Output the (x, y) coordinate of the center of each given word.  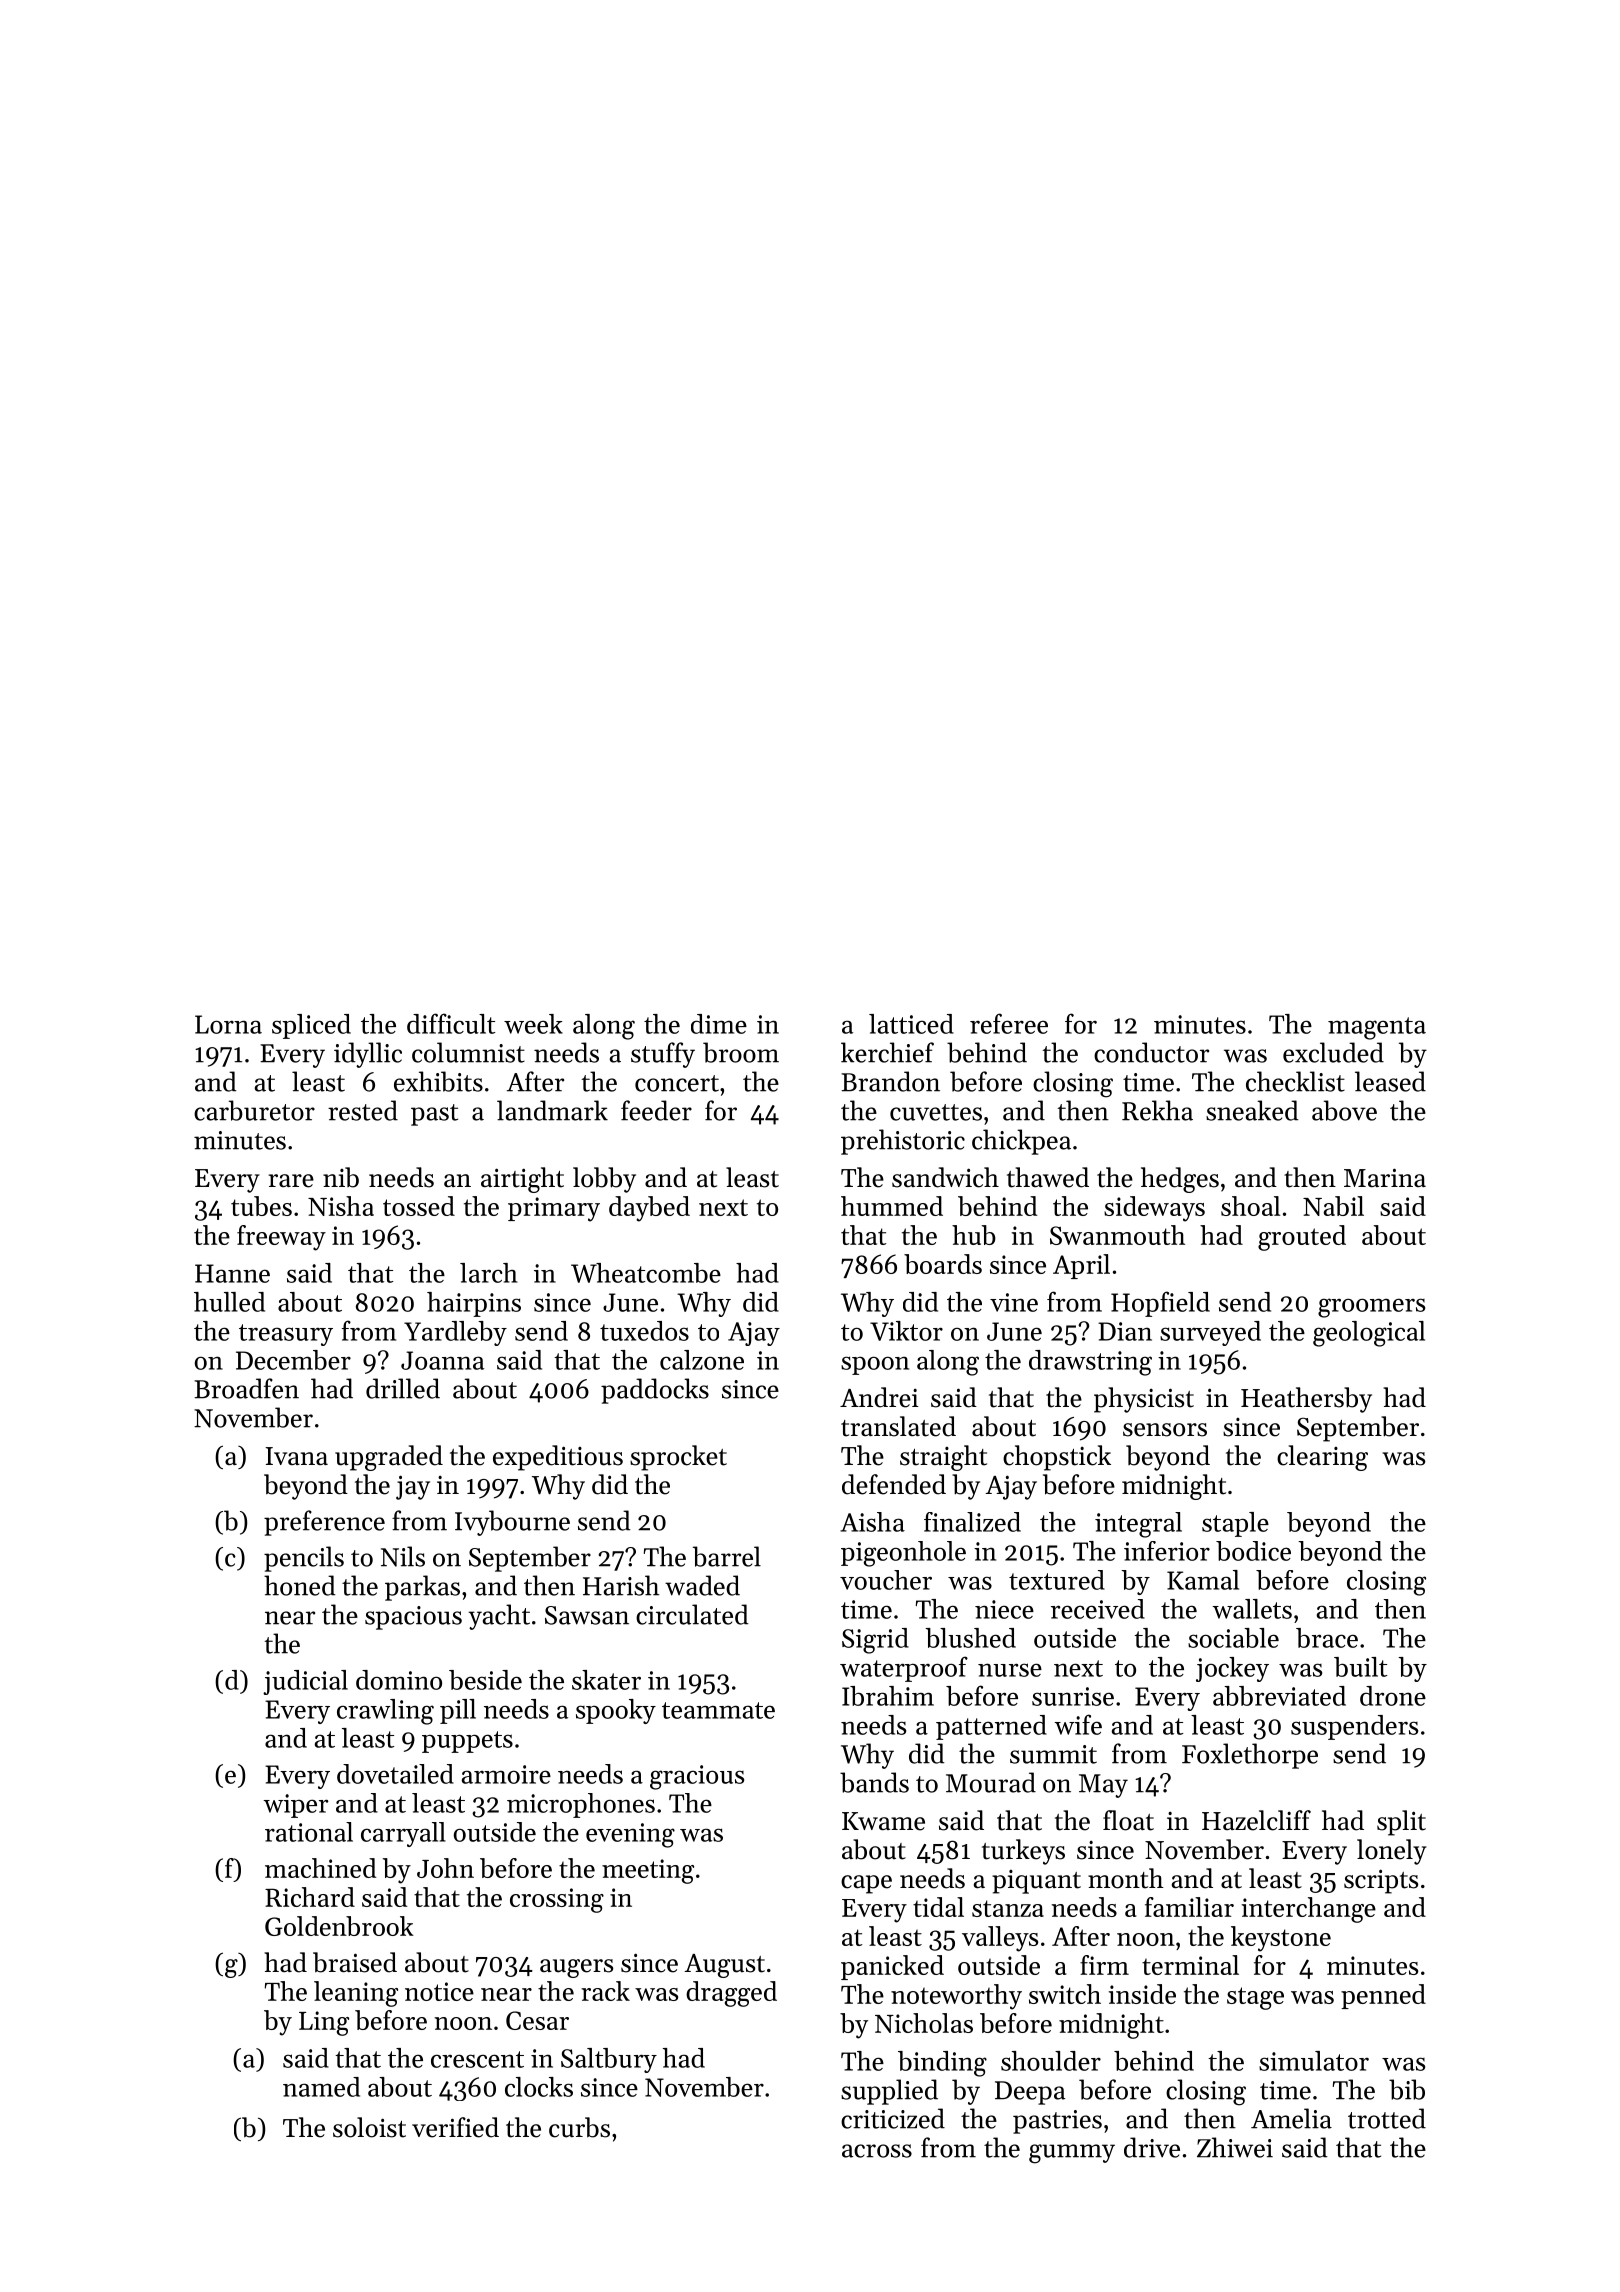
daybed (649, 1209)
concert (677, 1083)
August (724, 1966)
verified (455, 2127)
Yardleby (455, 1333)
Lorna (228, 1024)
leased (1390, 1081)
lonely (1392, 1852)
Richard (310, 1897)
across (877, 2151)
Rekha (1157, 1110)
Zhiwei (1235, 2147)
